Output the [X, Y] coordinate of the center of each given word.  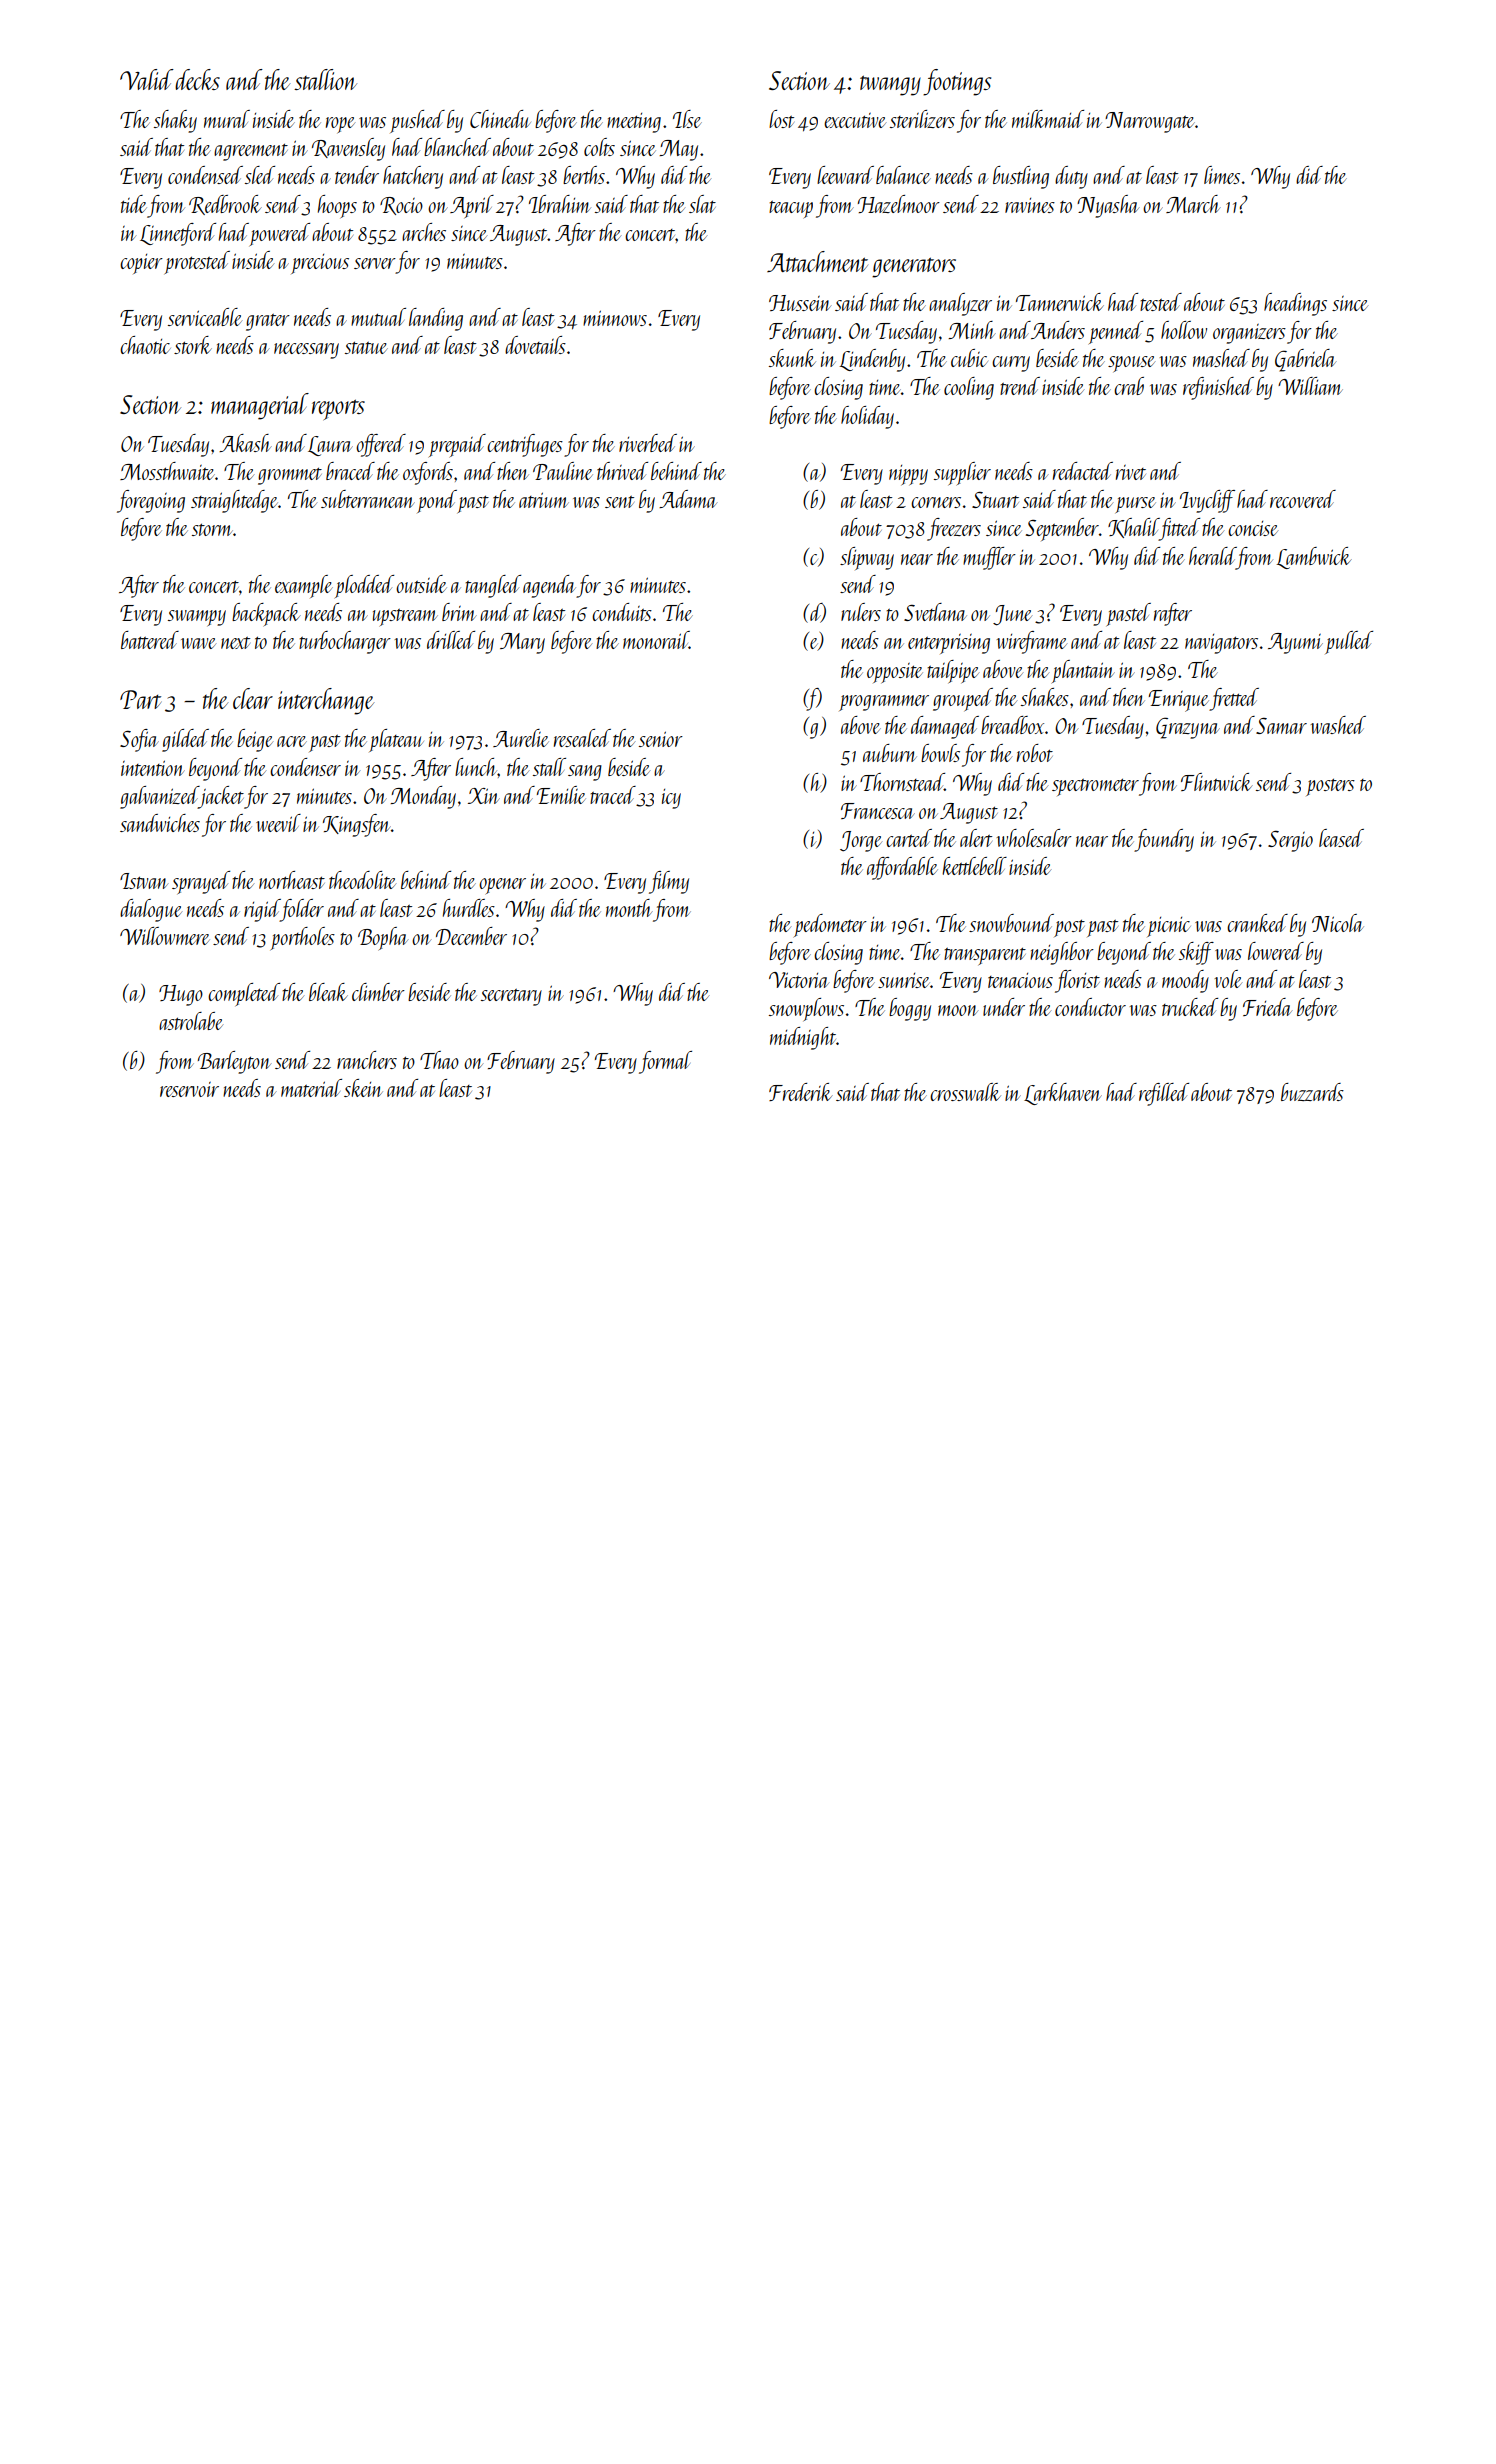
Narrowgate [1150, 122]
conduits [622, 612]
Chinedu [500, 119]
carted [909, 838]
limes [1222, 175]
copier [141, 264]
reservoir [189, 1089]
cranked [1257, 923]
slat [702, 204]
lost [781, 119]
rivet [1131, 472]
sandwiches [160, 823]
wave [198, 643]
